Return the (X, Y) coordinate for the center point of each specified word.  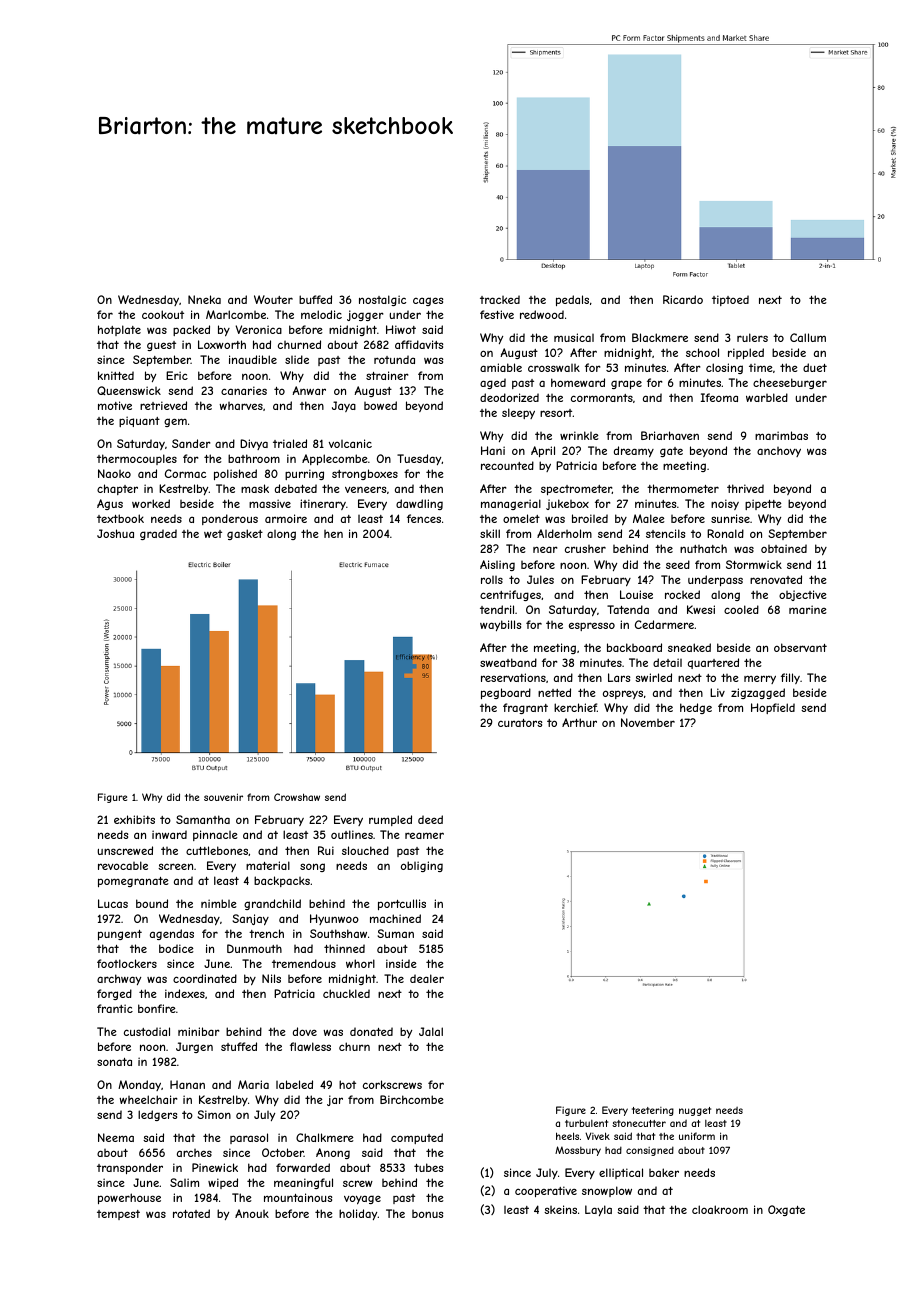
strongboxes (365, 474)
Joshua (115, 533)
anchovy (779, 452)
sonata (114, 1062)
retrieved (163, 405)
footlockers (127, 963)
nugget (695, 1111)
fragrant (525, 708)
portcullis (402, 904)
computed (417, 1138)
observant (800, 647)
